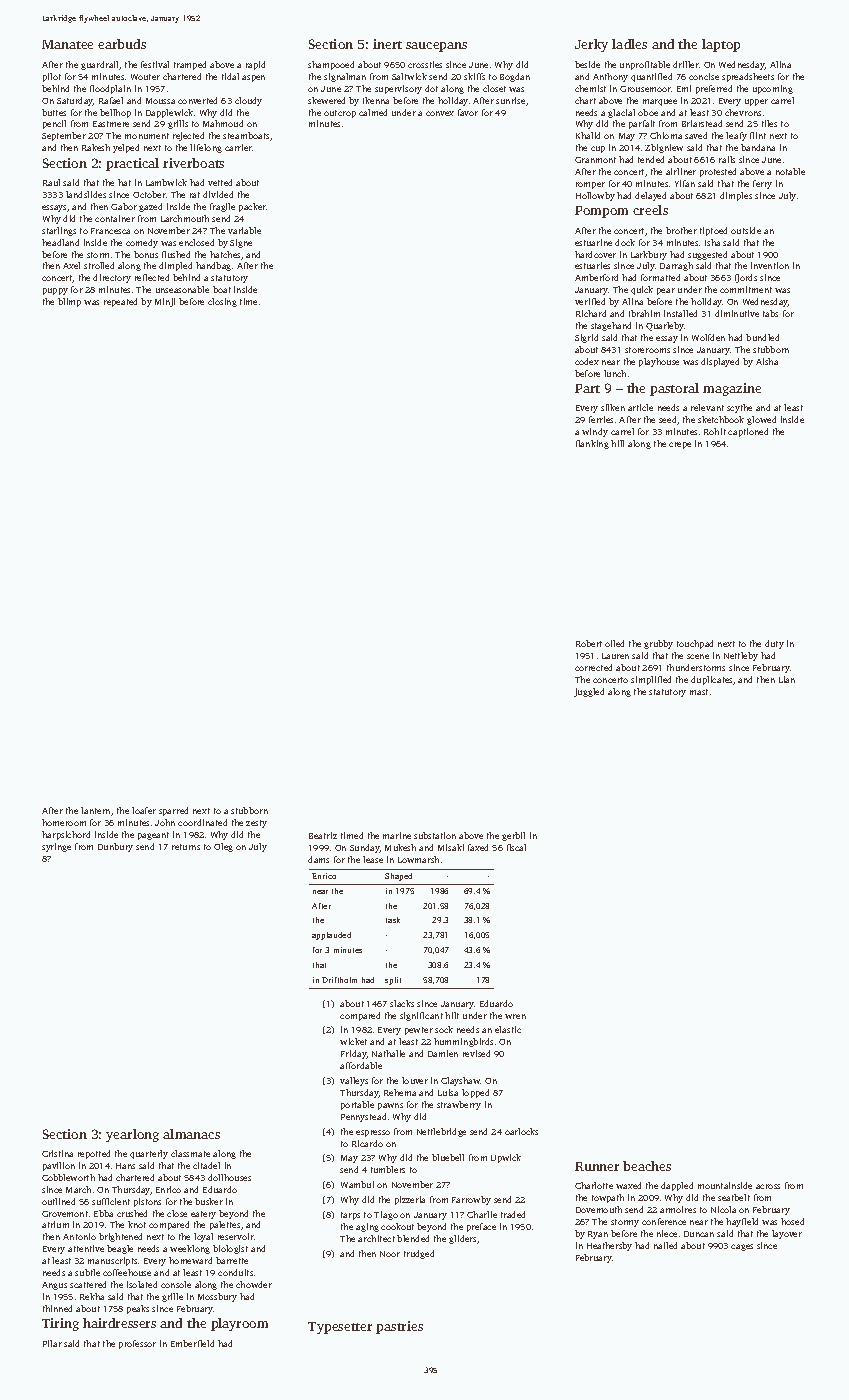 The image size is (849, 1400). What do you see at coordinates (440, 113) in the document?
I see `convex` at bounding box center [440, 113].
